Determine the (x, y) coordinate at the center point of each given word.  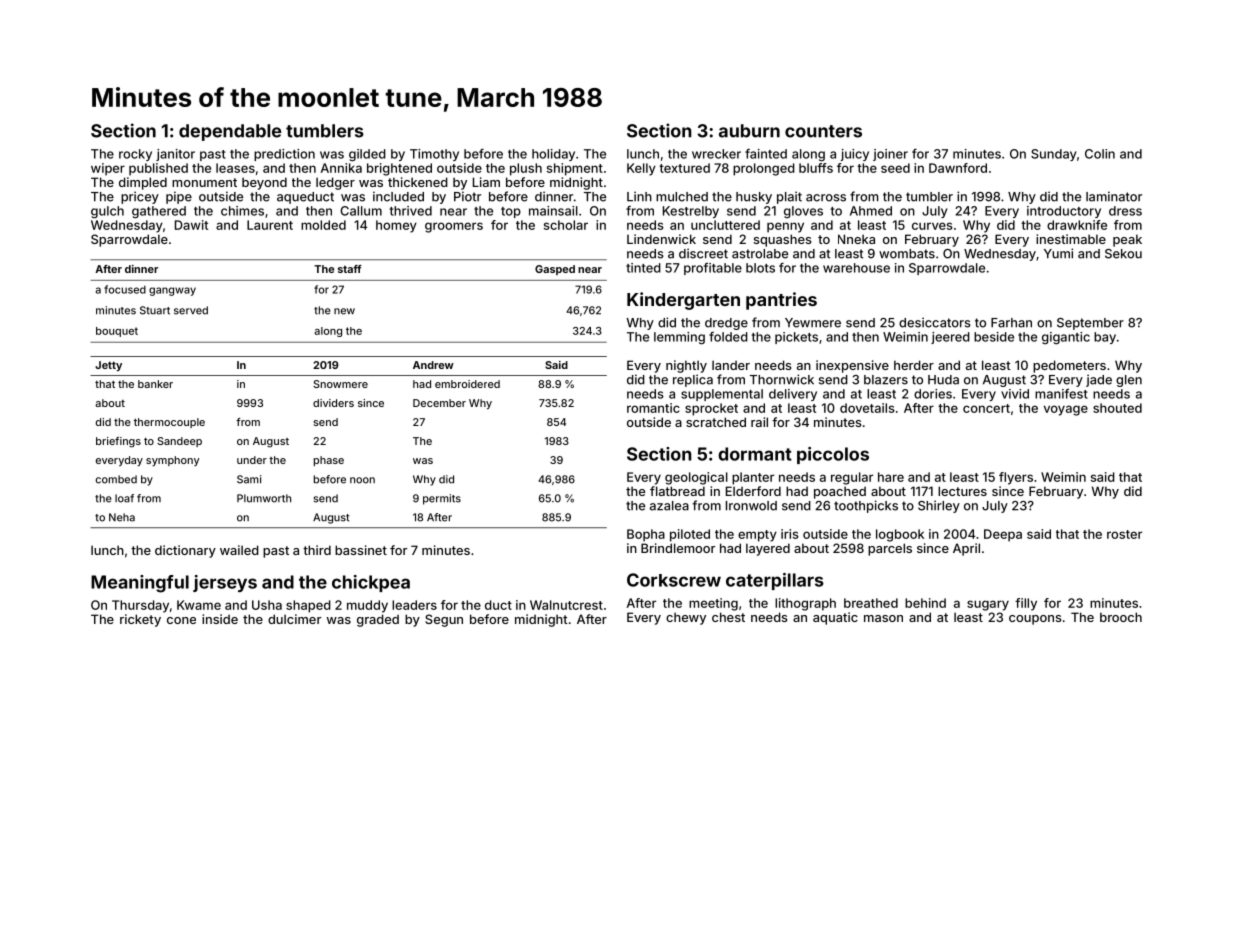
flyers (1016, 478)
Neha (122, 517)
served (191, 310)
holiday (553, 155)
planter (753, 478)
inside (220, 619)
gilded (367, 155)
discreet (703, 253)
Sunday (1054, 155)
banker (155, 384)
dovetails (867, 408)
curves (932, 226)
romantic (653, 408)
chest (728, 617)
